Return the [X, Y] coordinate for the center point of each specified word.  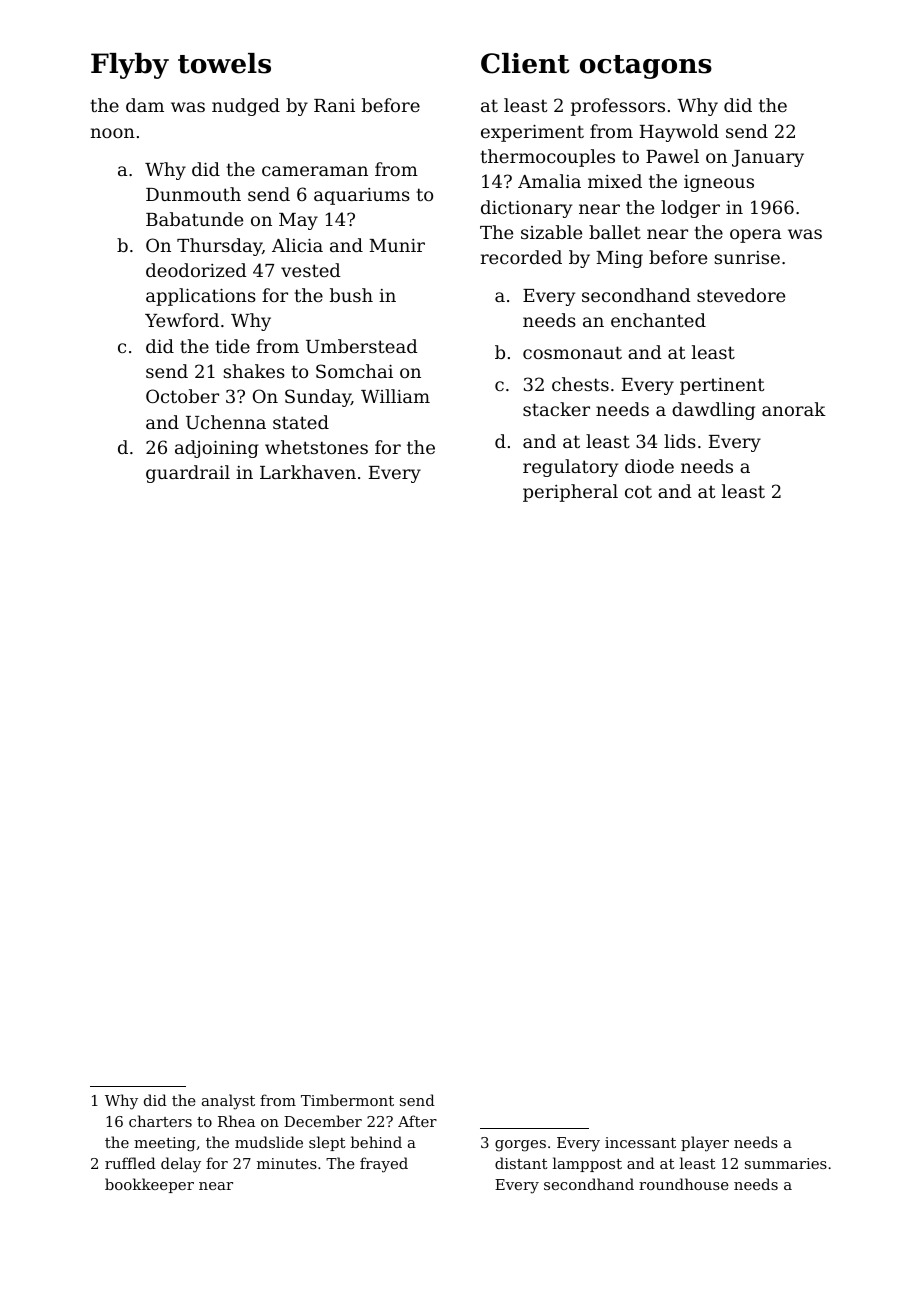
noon [113, 133]
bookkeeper [149, 1185]
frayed [384, 1165]
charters [160, 1121]
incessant [640, 1142]
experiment [532, 133]
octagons [646, 67]
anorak [794, 409]
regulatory [570, 468]
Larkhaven [308, 472]
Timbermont [347, 1100]
